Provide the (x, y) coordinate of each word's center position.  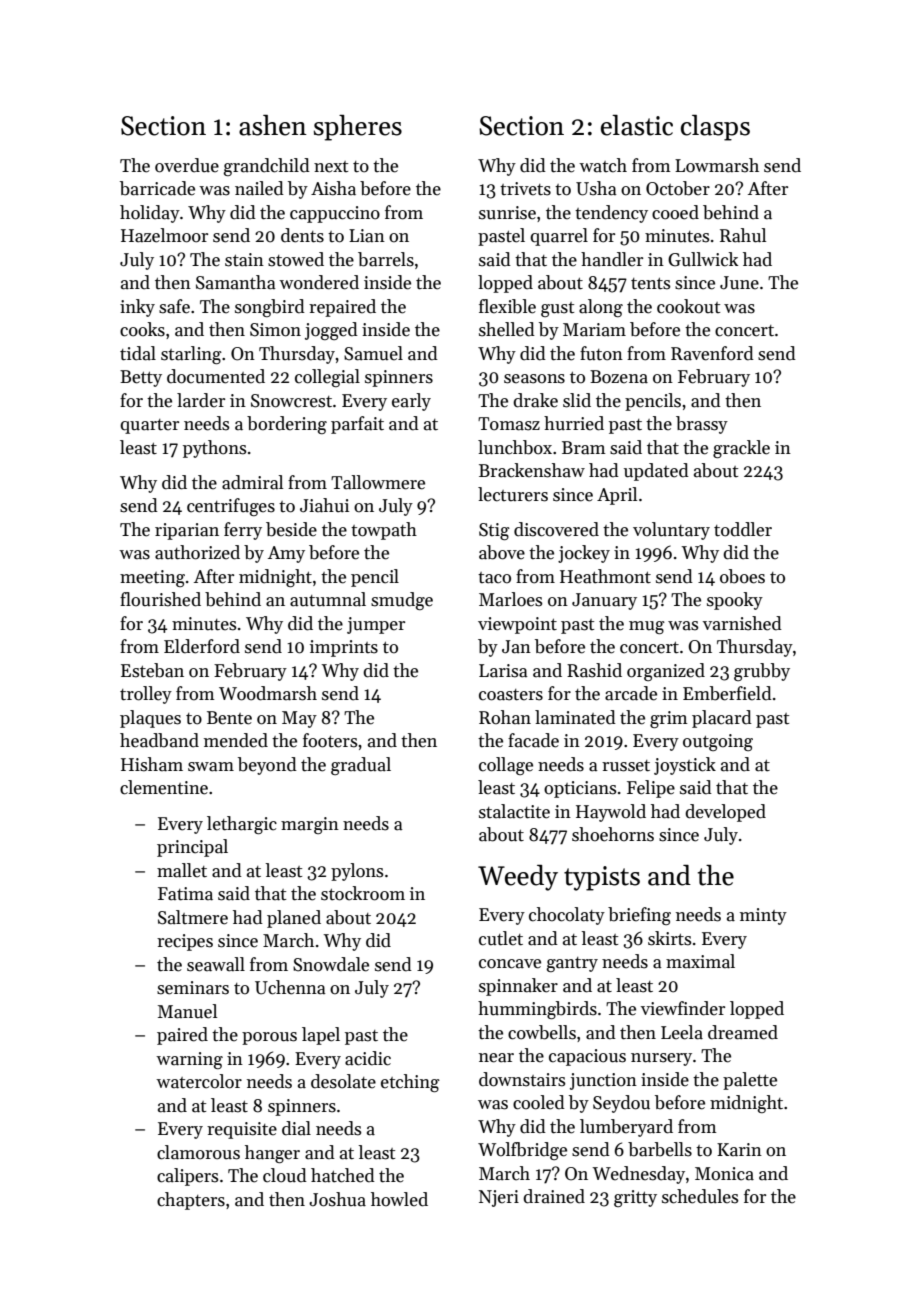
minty (763, 916)
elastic (637, 125)
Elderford (202, 646)
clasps (715, 128)
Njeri (499, 1198)
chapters (191, 1201)
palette (750, 1081)
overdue (187, 165)
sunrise (507, 213)
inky (137, 308)
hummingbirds (537, 1010)
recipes (185, 942)
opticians (580, 789)
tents (650, 284)
